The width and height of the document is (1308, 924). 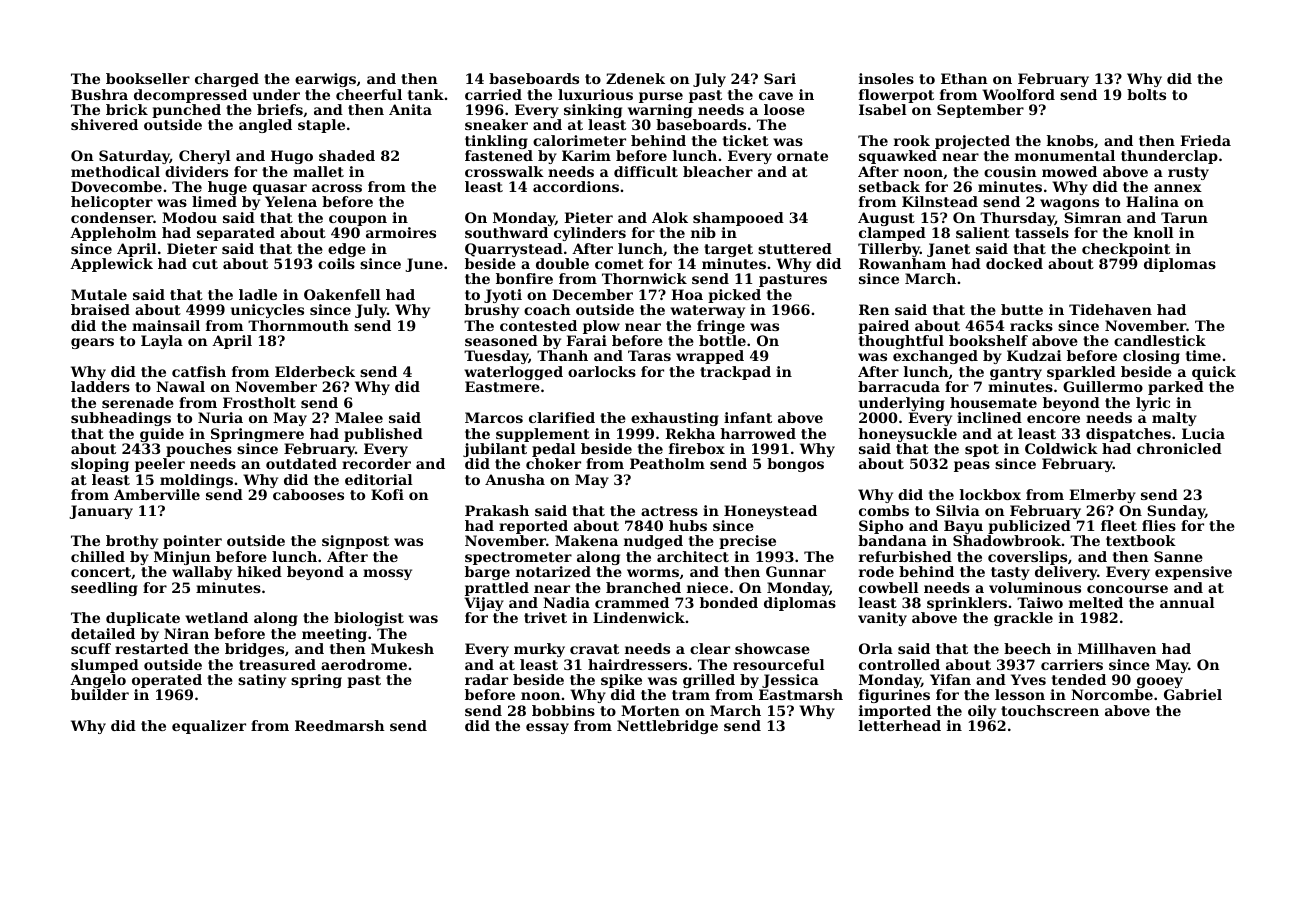 I want to click on actress, so click(x=669, y=511).
